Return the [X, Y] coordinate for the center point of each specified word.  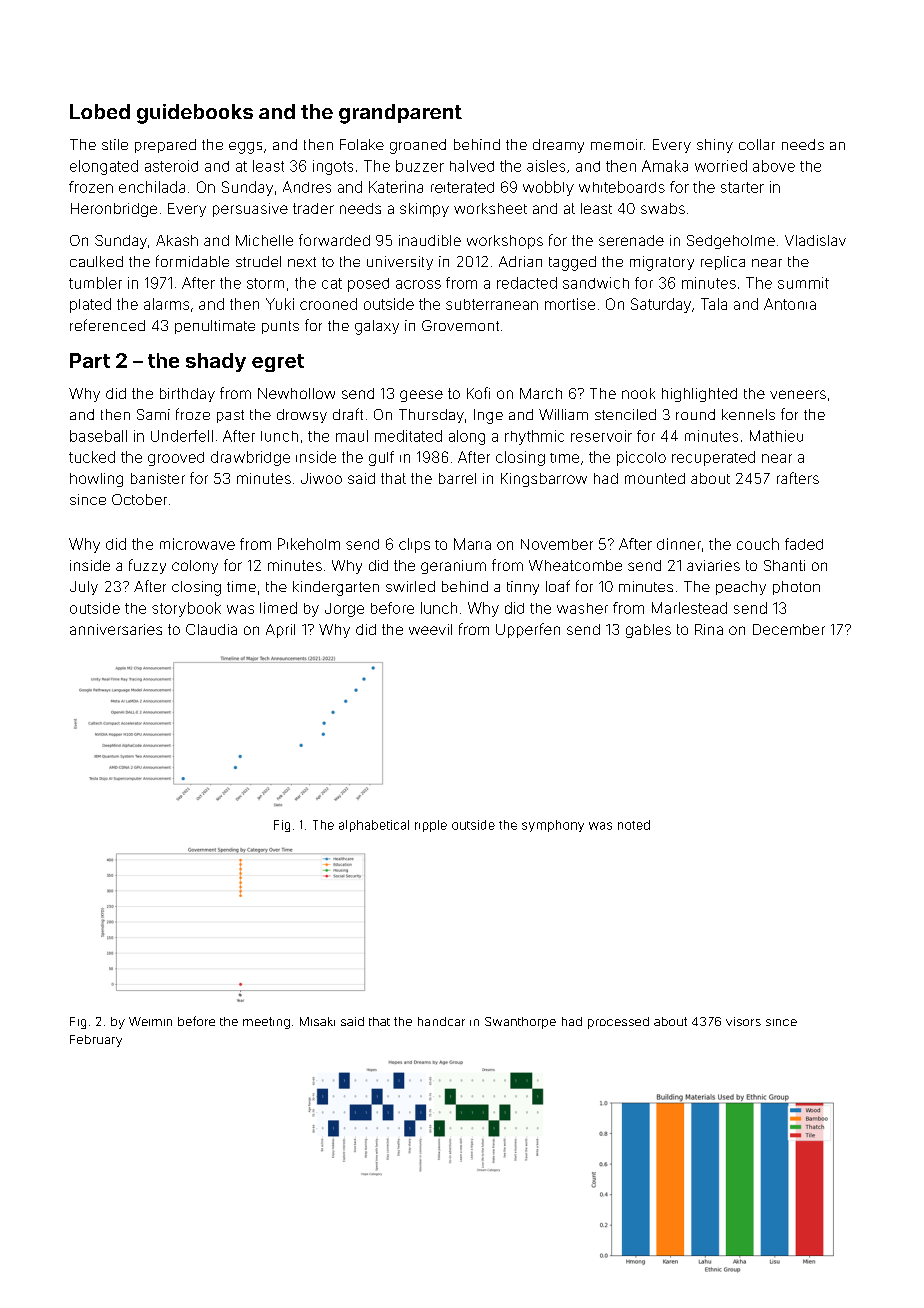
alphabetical [374, 826]
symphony [553, 826]
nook [638, 393]
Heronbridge [114, 210]
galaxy [377, 327]
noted [634, 825]
